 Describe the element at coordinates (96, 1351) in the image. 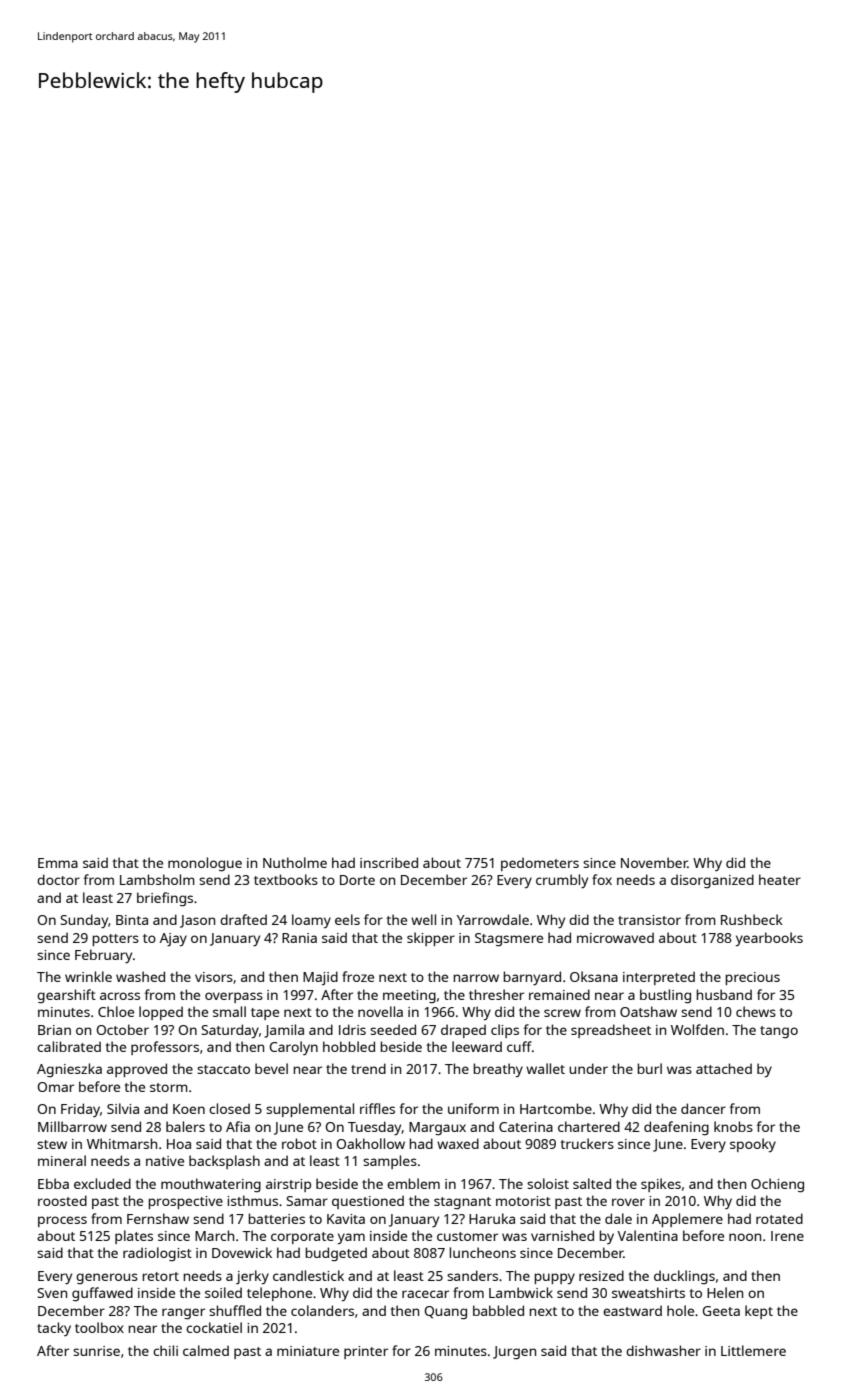

I see `sunrise` at that location.
